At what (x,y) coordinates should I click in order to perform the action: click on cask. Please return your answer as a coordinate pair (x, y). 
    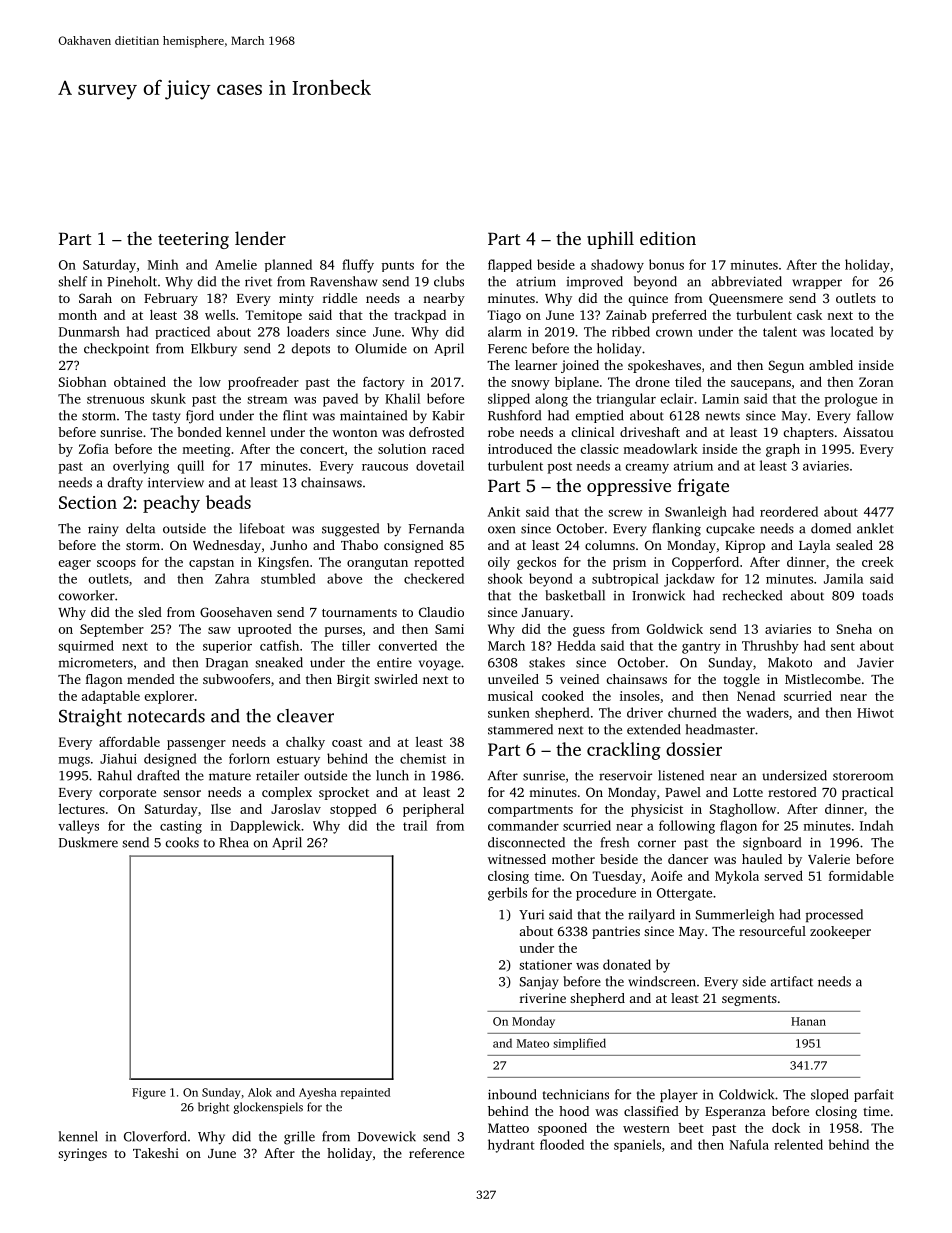
    Looking at the image, I should click on (809, 315).
